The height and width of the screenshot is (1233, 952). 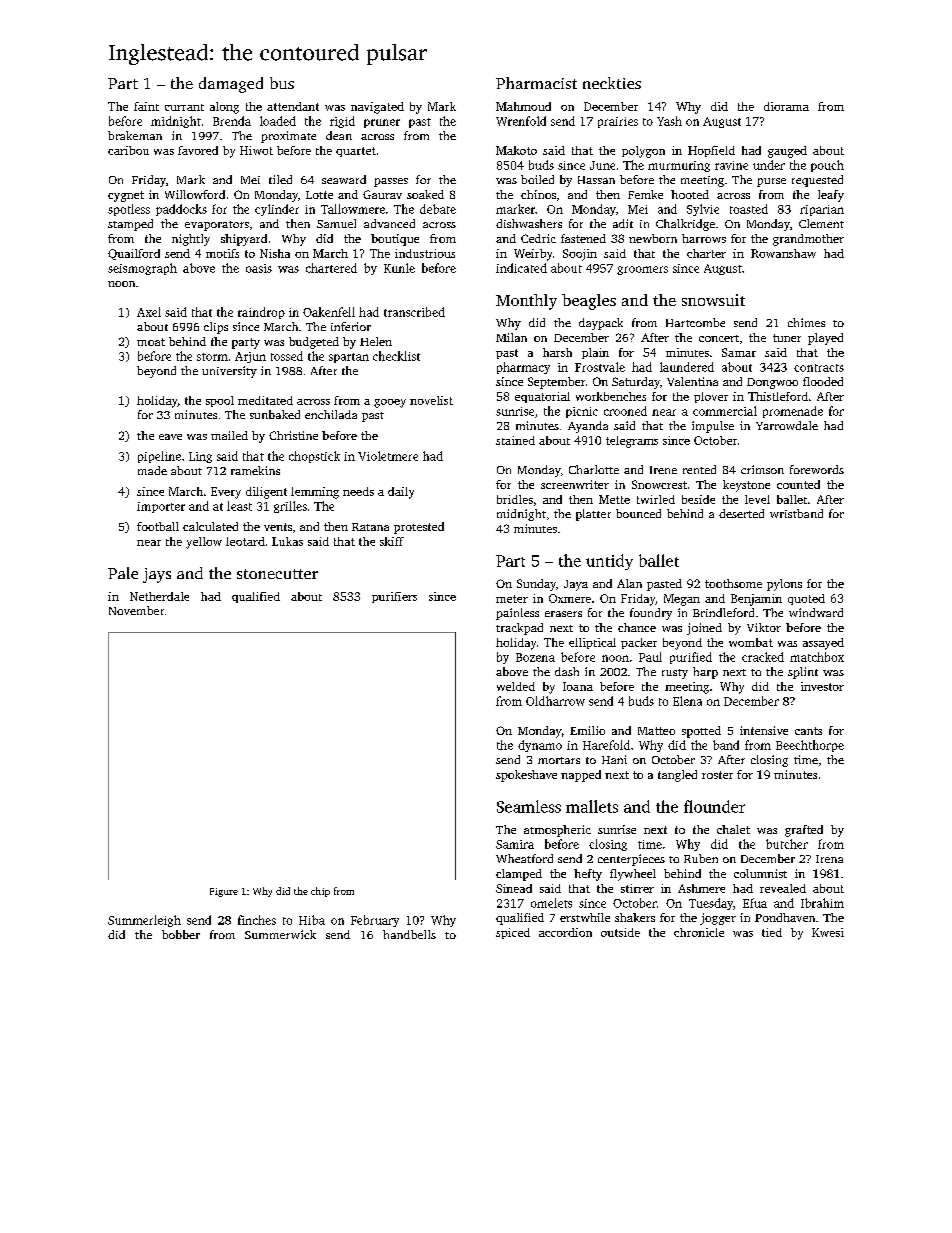 I want to click on requested, so click(x=817, y=181).
